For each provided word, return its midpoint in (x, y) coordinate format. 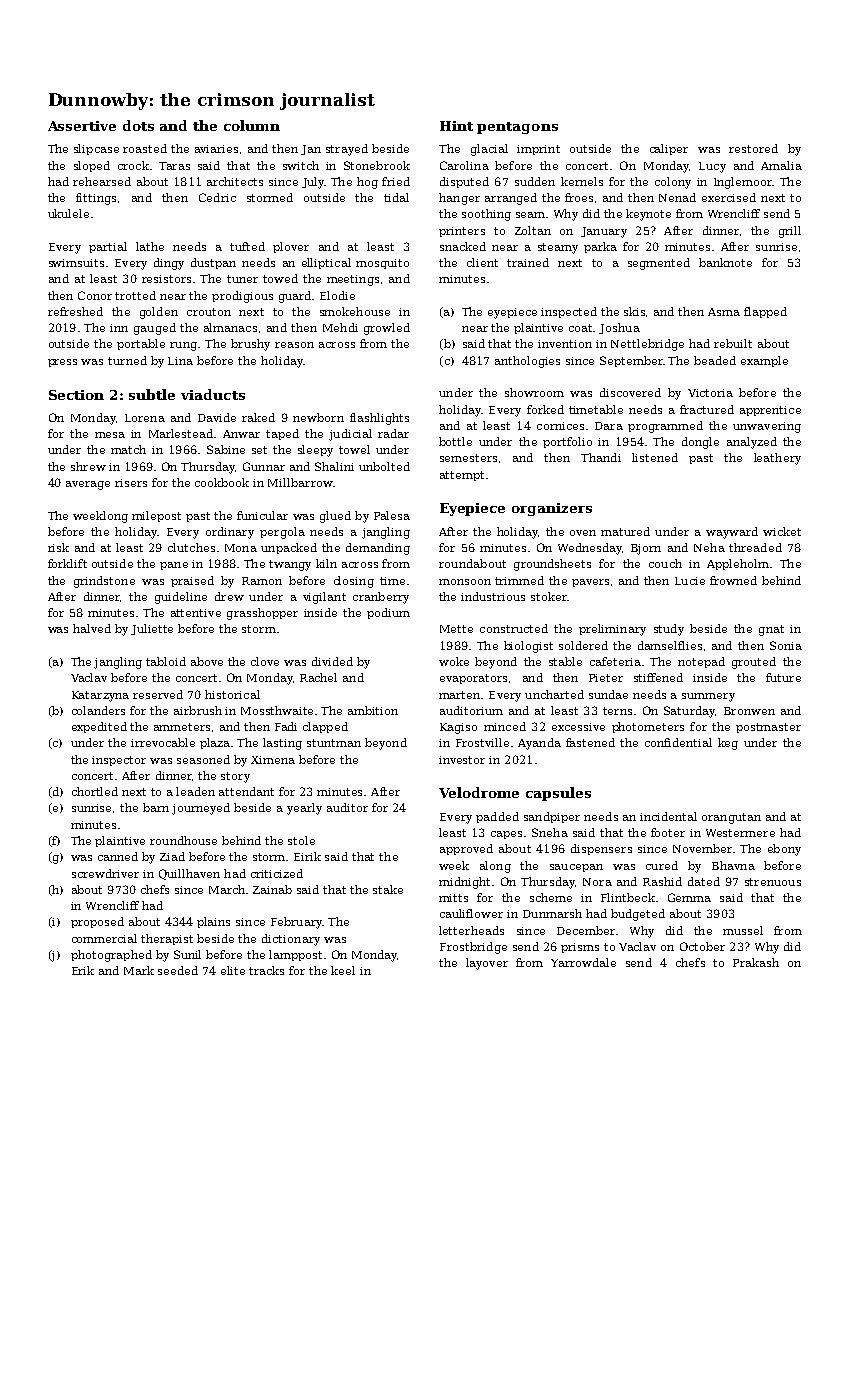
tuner (242, 279)
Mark (139, 970)
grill (790, 232)
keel (343, 970)
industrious (493, 596)
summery (708, 697)
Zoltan (533, 230)
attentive (196, 613)
